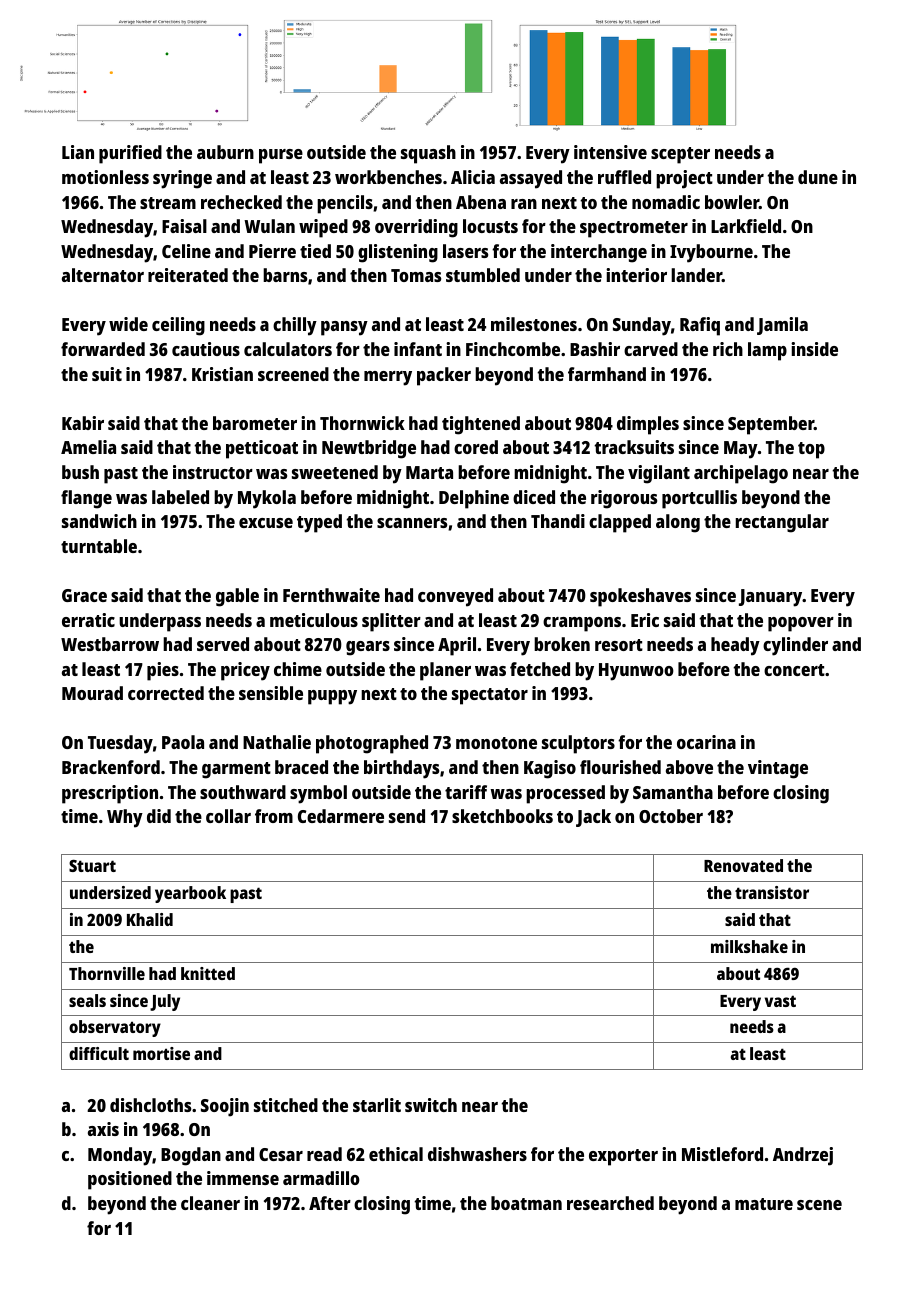 The width and height of the document is (924, 1314). I want to click on ocarina, so click(706, 742).
